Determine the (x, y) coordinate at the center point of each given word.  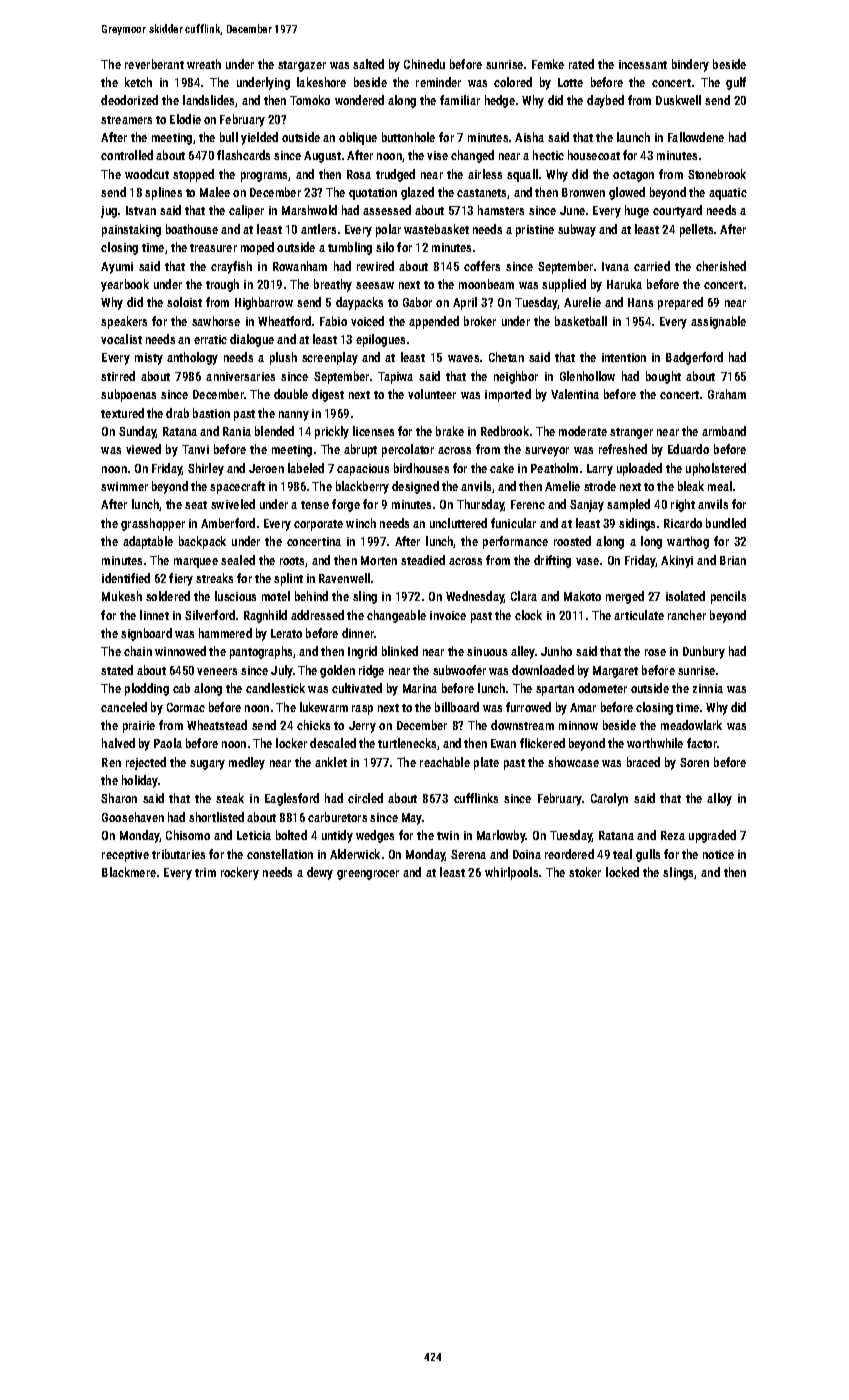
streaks (214, 578)
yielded (259, 138)
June (572, 210)
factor (702, 743)
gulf (736, 83)
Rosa (359, 174)
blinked (400, 651)
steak (230, 798)
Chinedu (424, 64)
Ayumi (117, 268)
